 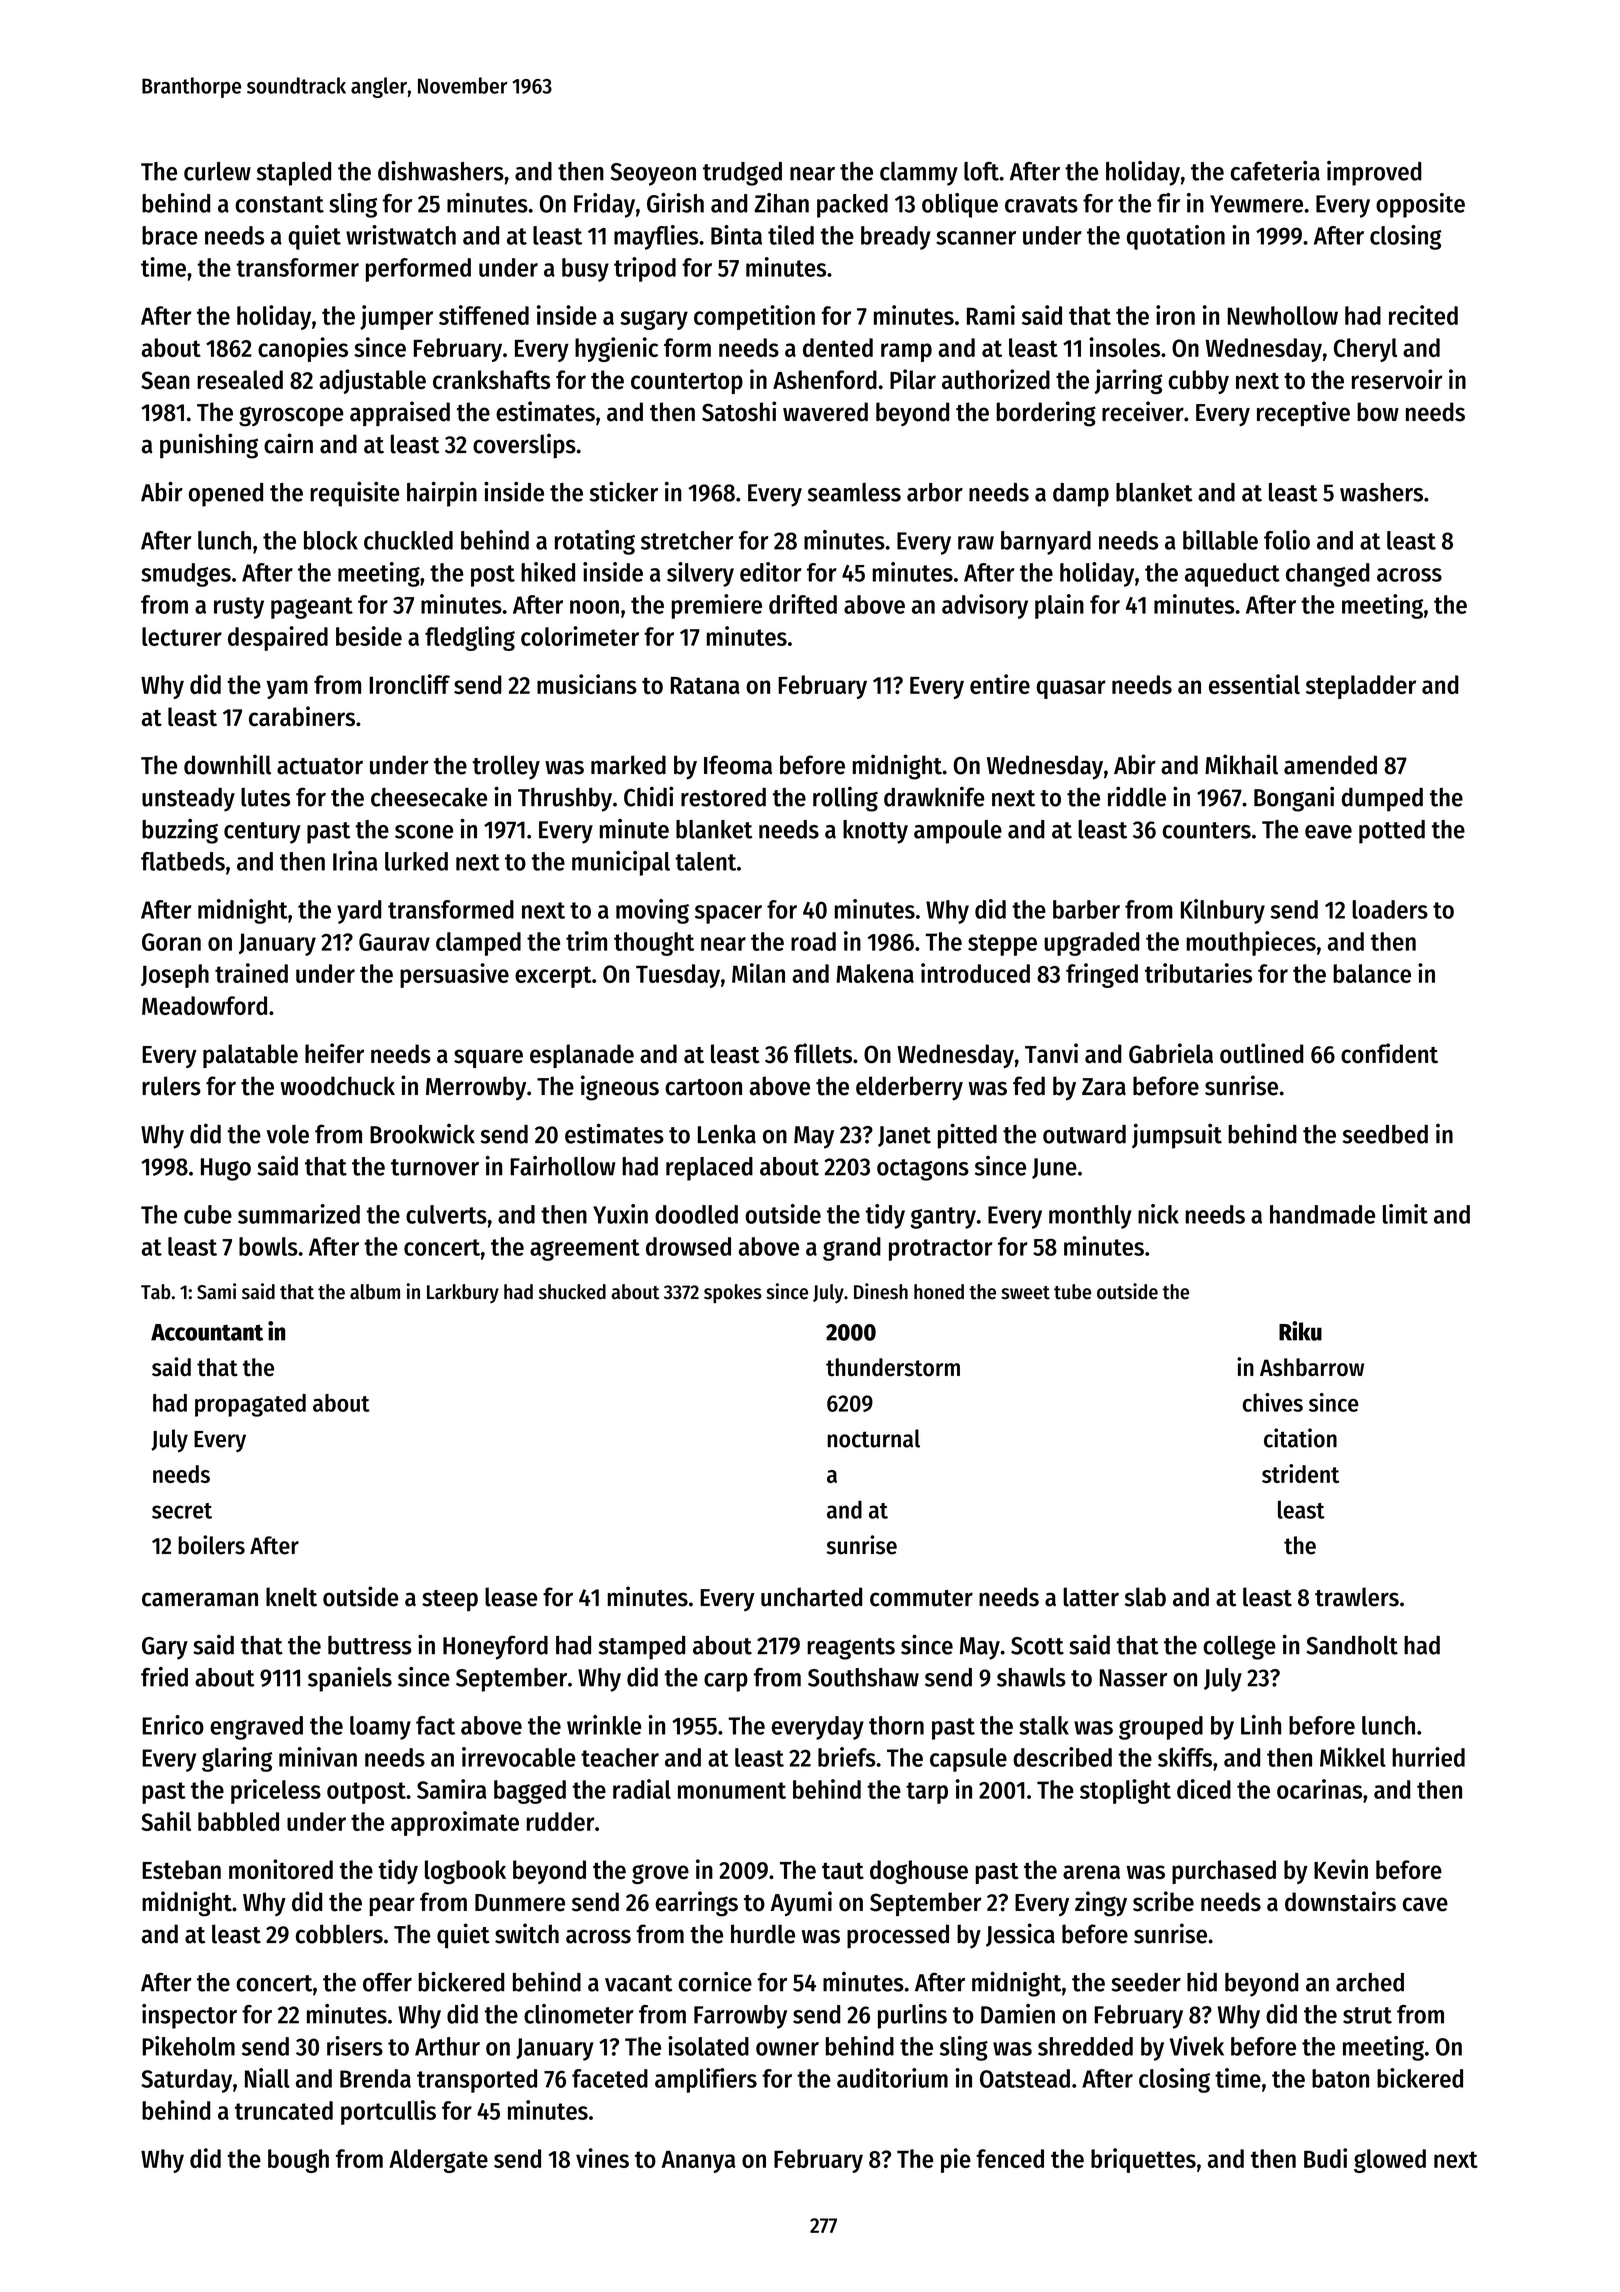 I want to click on canopies, so click(x=303, y=349).
